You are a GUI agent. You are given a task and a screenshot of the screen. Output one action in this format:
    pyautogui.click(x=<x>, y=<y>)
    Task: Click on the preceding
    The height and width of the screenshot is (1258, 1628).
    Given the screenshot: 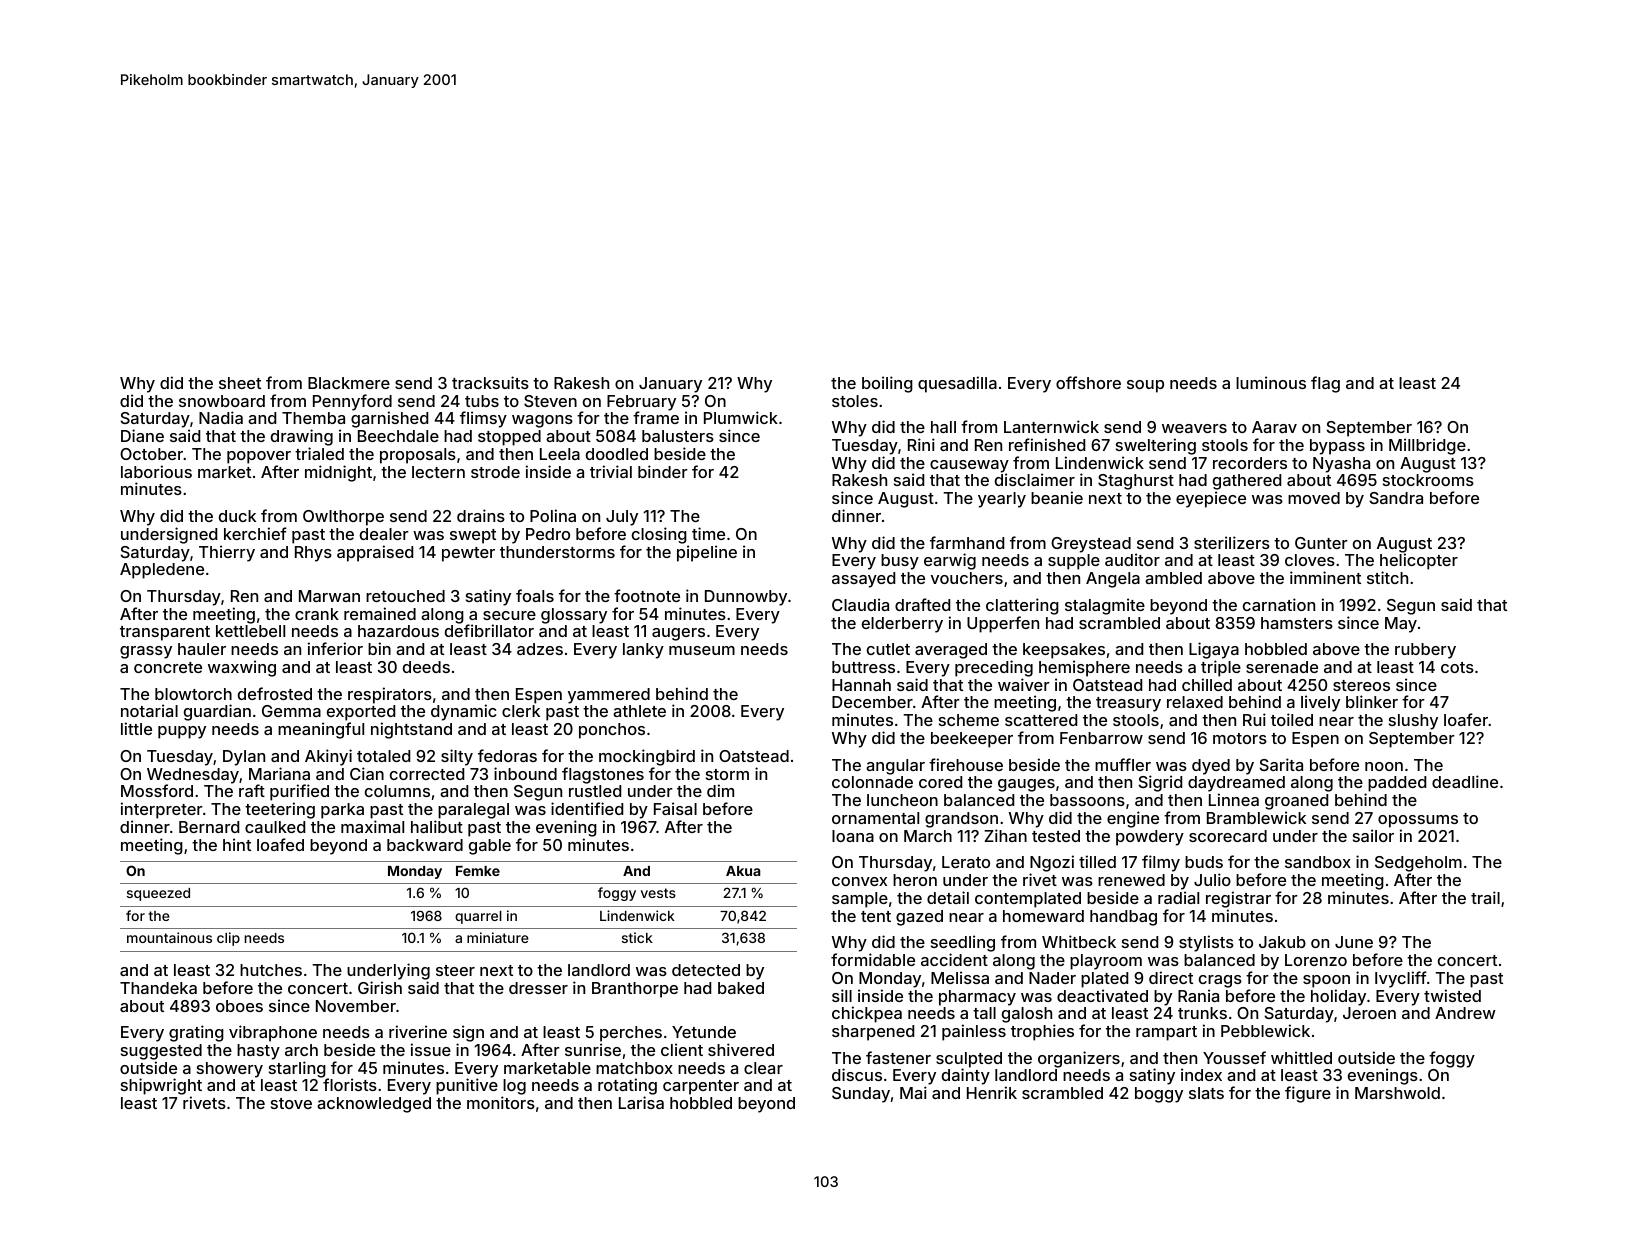 What is the action you would take?
    pyautogui.click(x=994, y=668)
